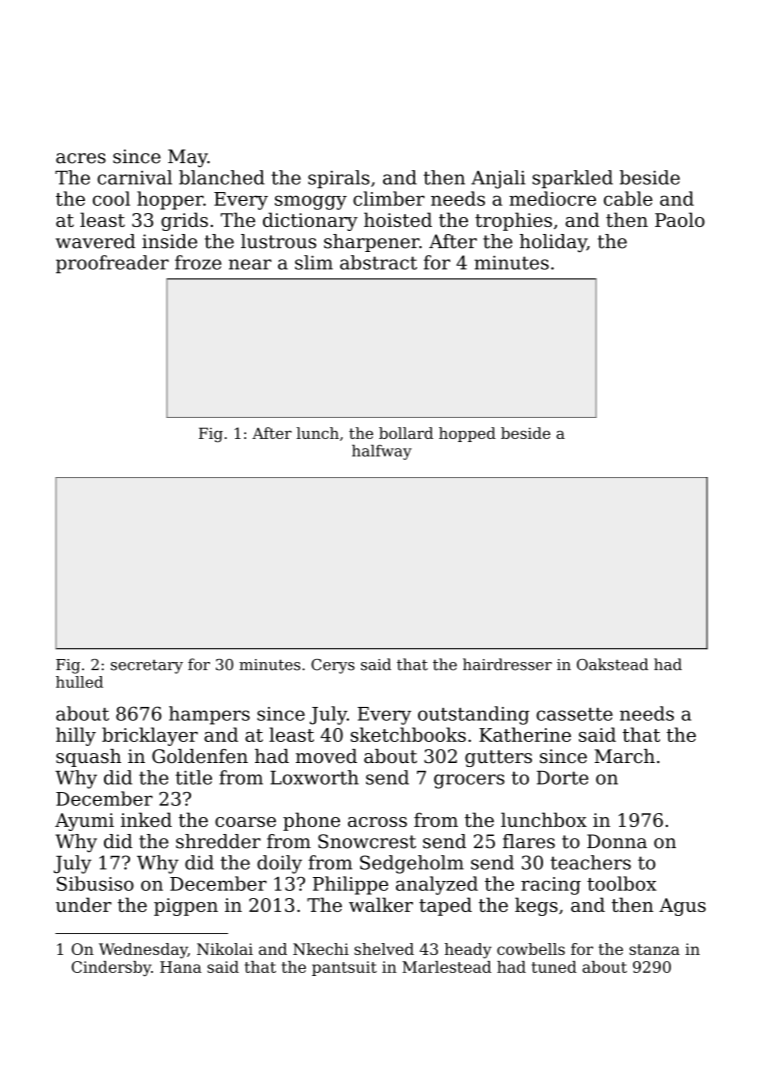 Image resolution: width=763 pixels, height=1083 pixels. What do you see at coordinates (333, 666) in the page?
I see `Cerys` at bounding box center [333, 666].
